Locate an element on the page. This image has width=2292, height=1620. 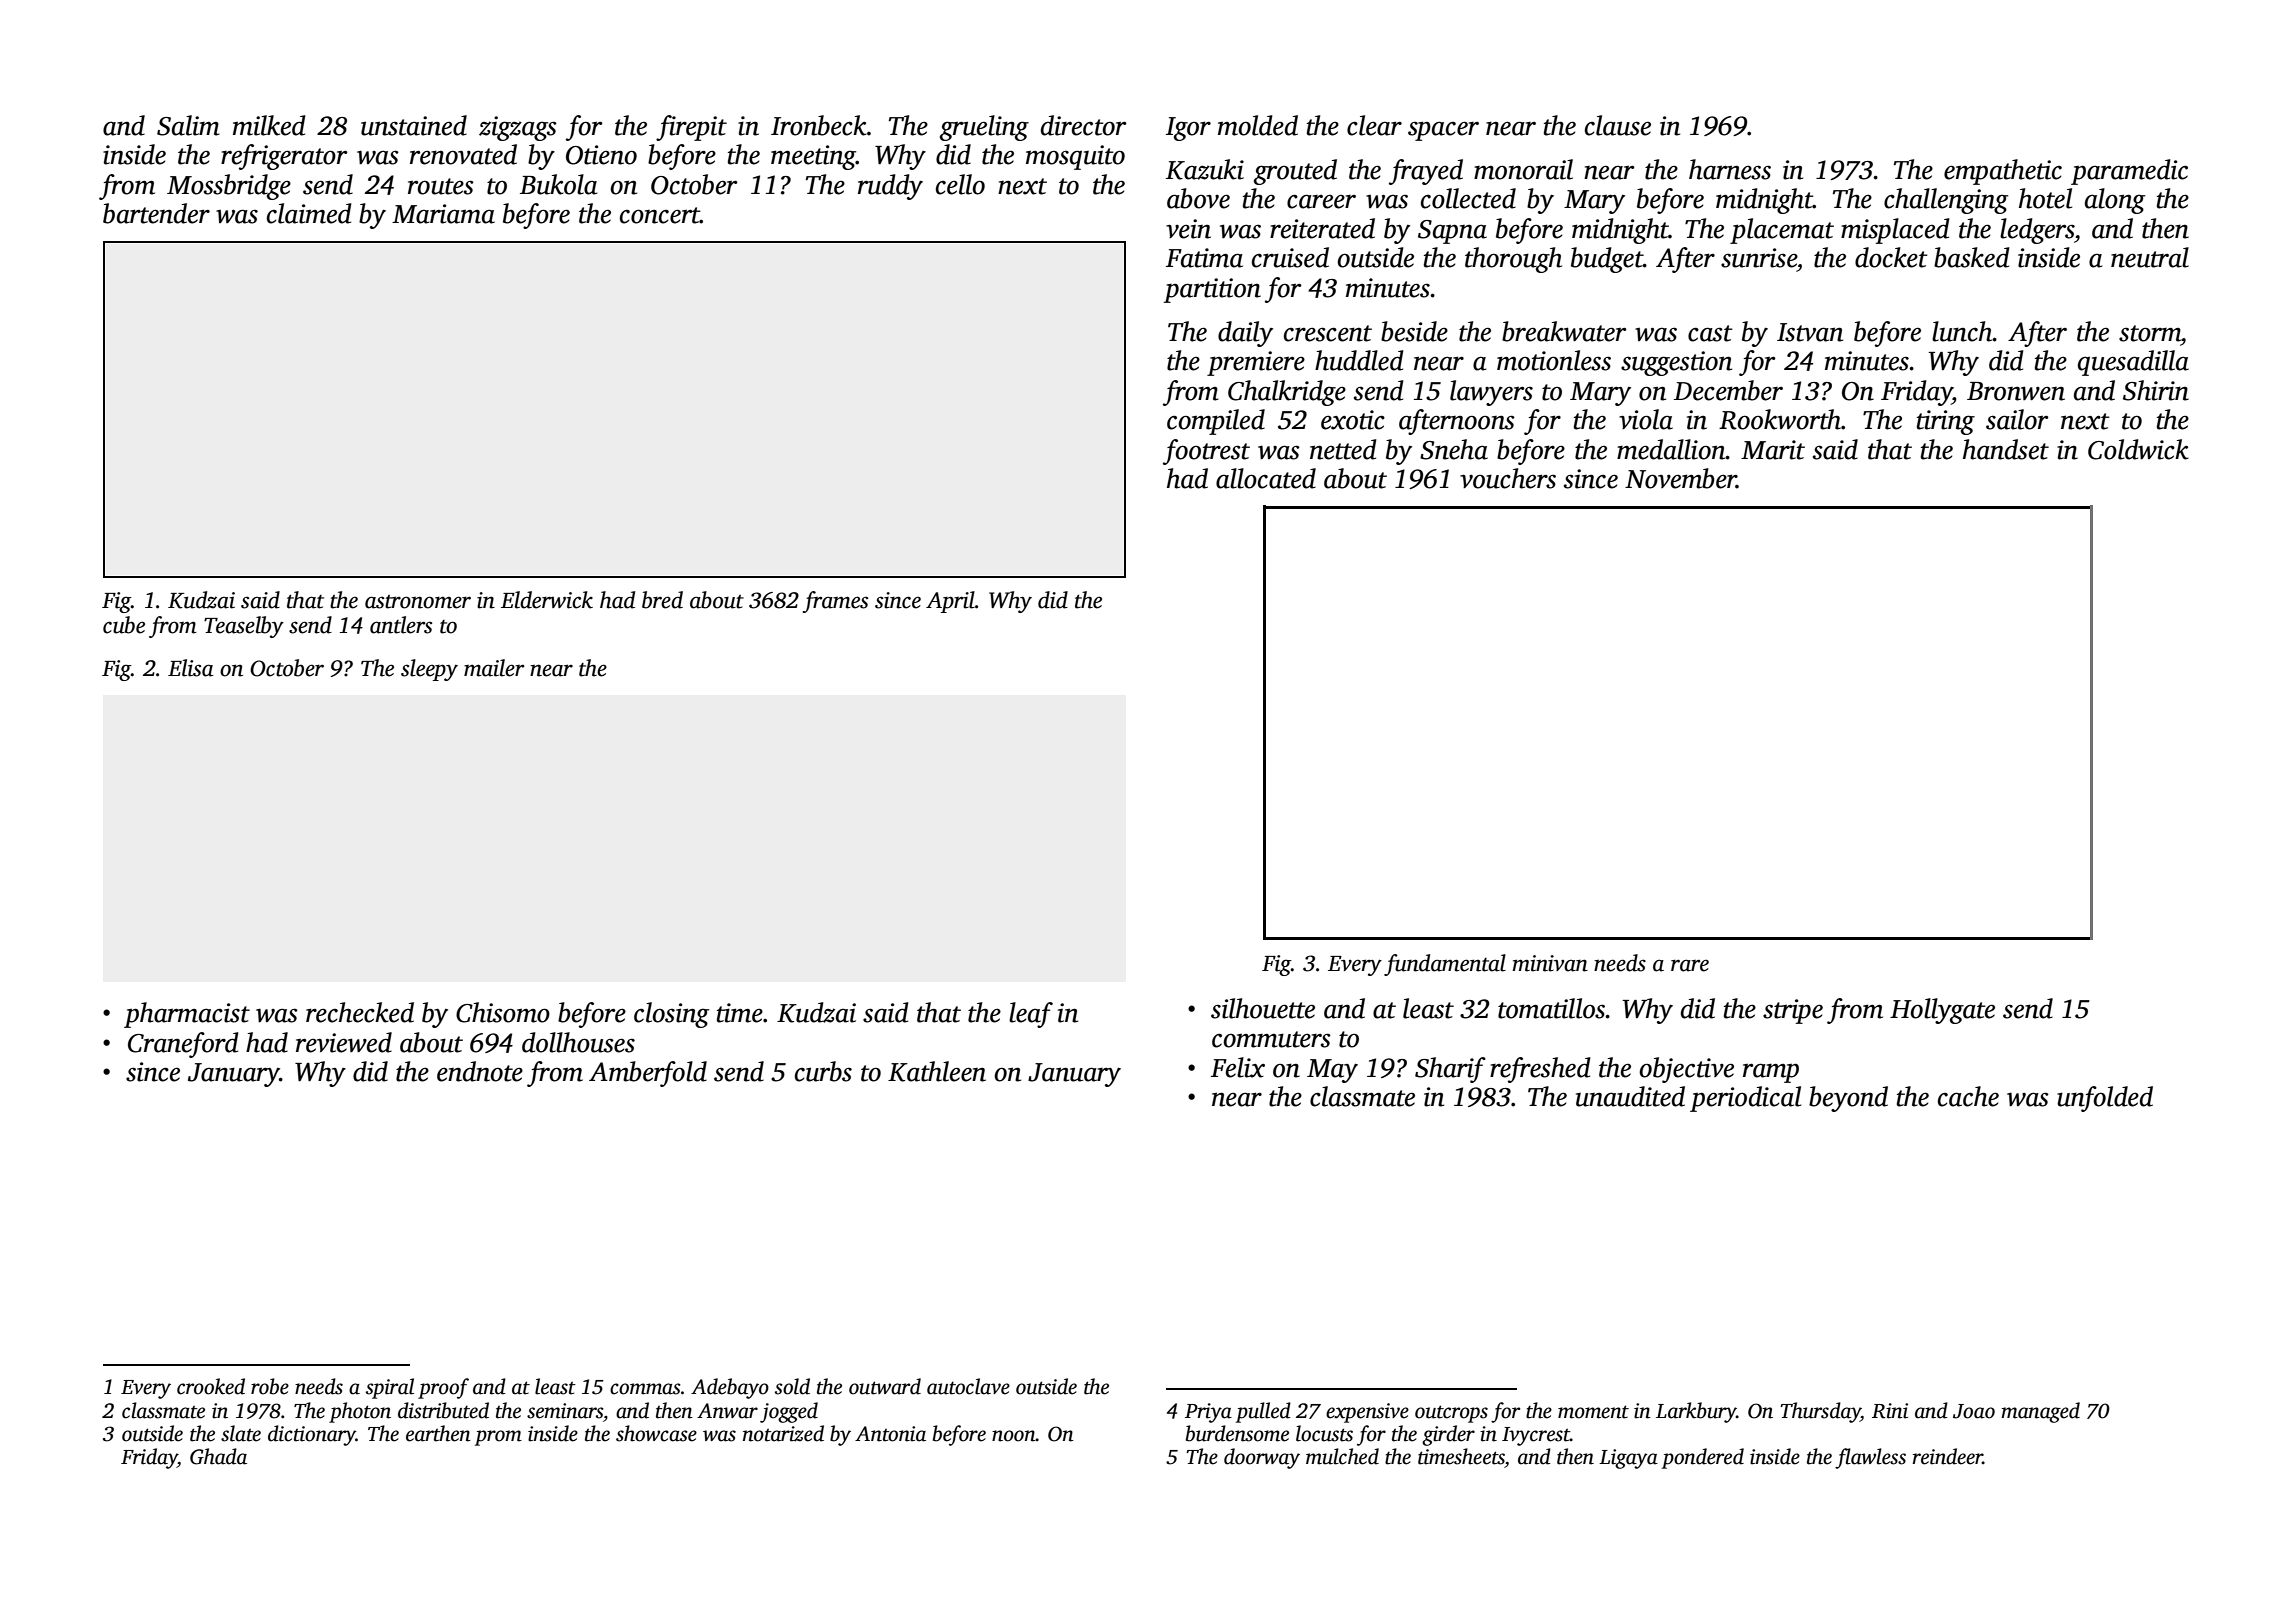
stripe is located at coordinates (1793, 1011).
